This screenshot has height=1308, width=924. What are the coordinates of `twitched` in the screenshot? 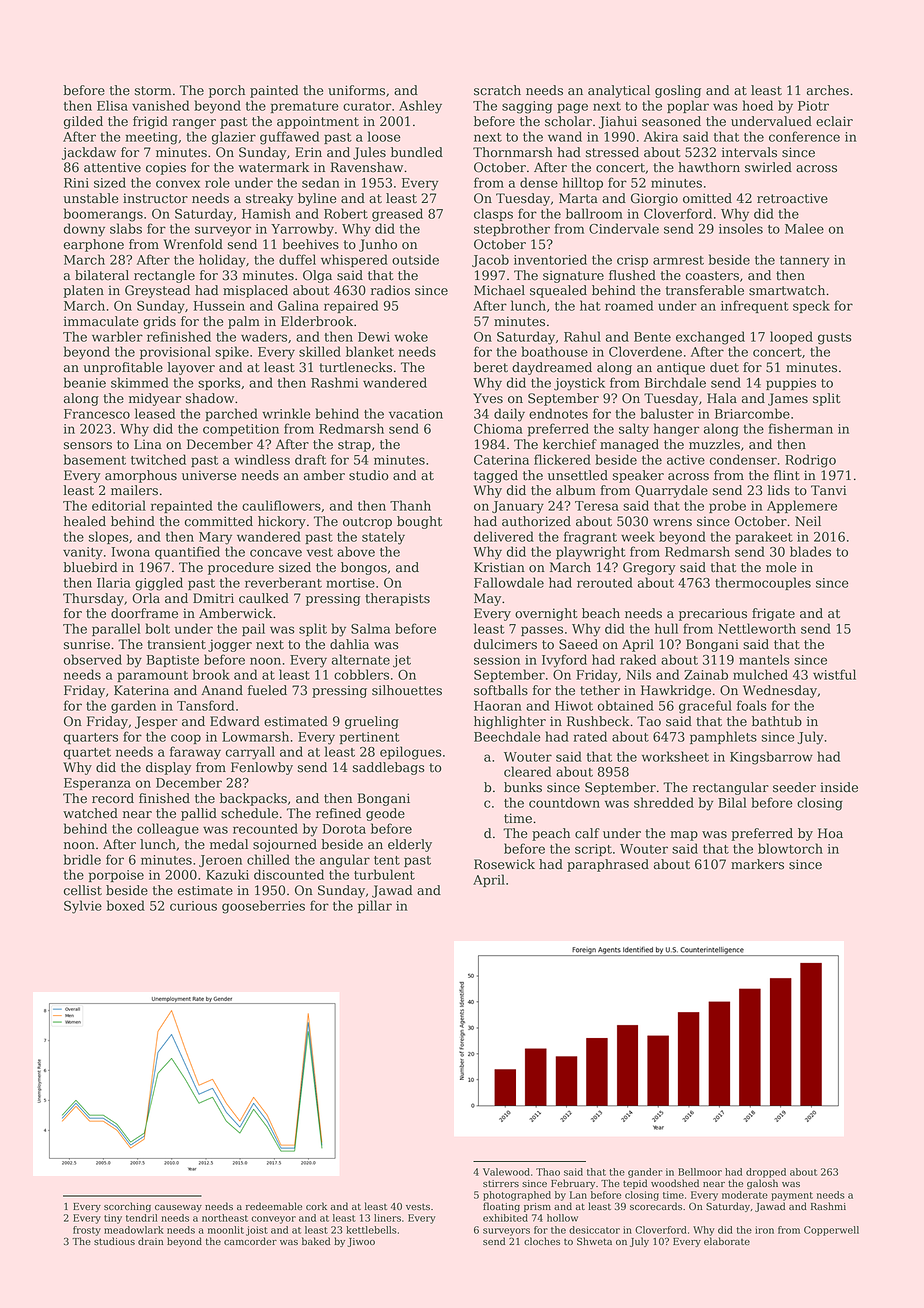 It's located at (158, 459).
